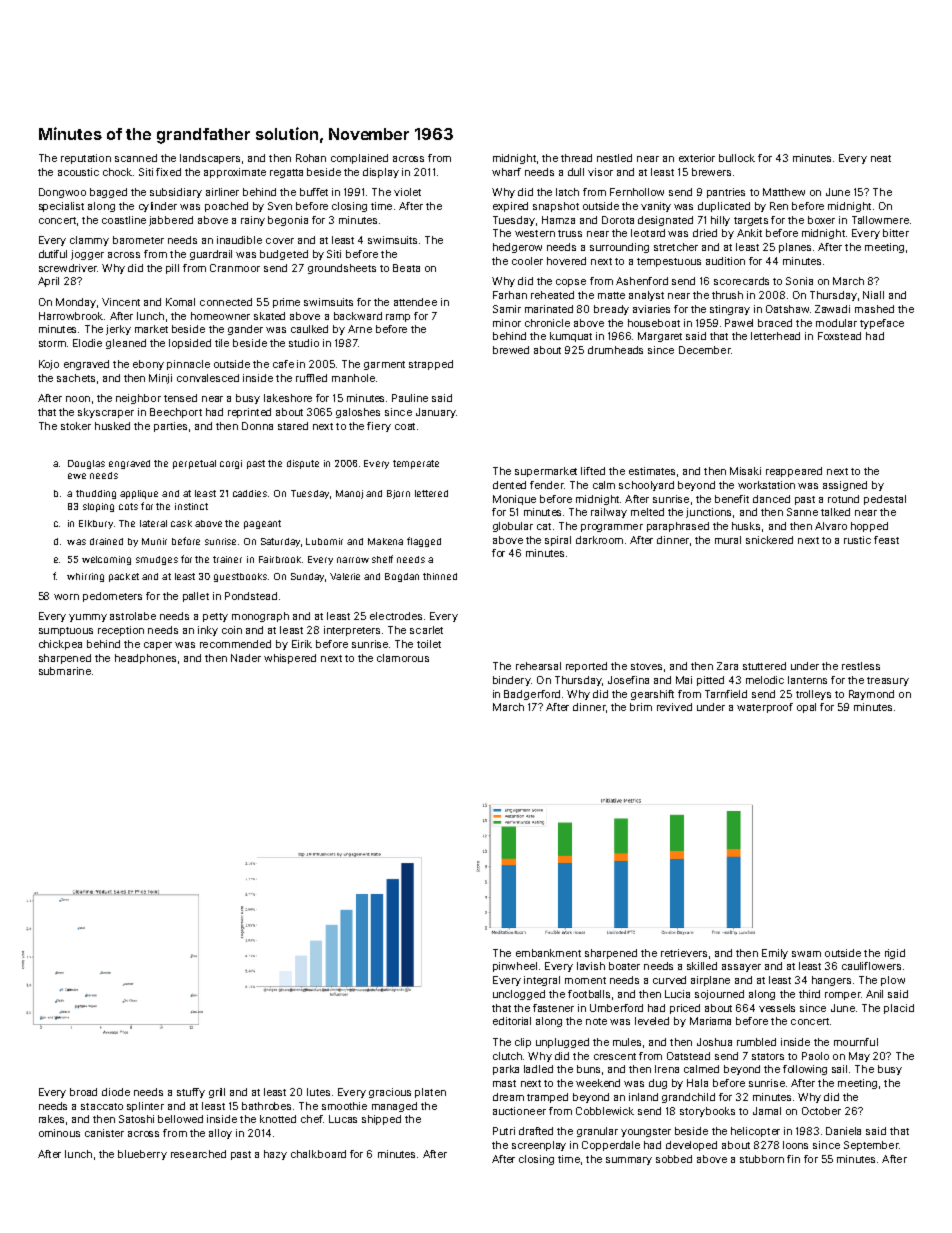 This screenshot has height=1233, width=952. I want to click on grill, so click(217, 1093).
